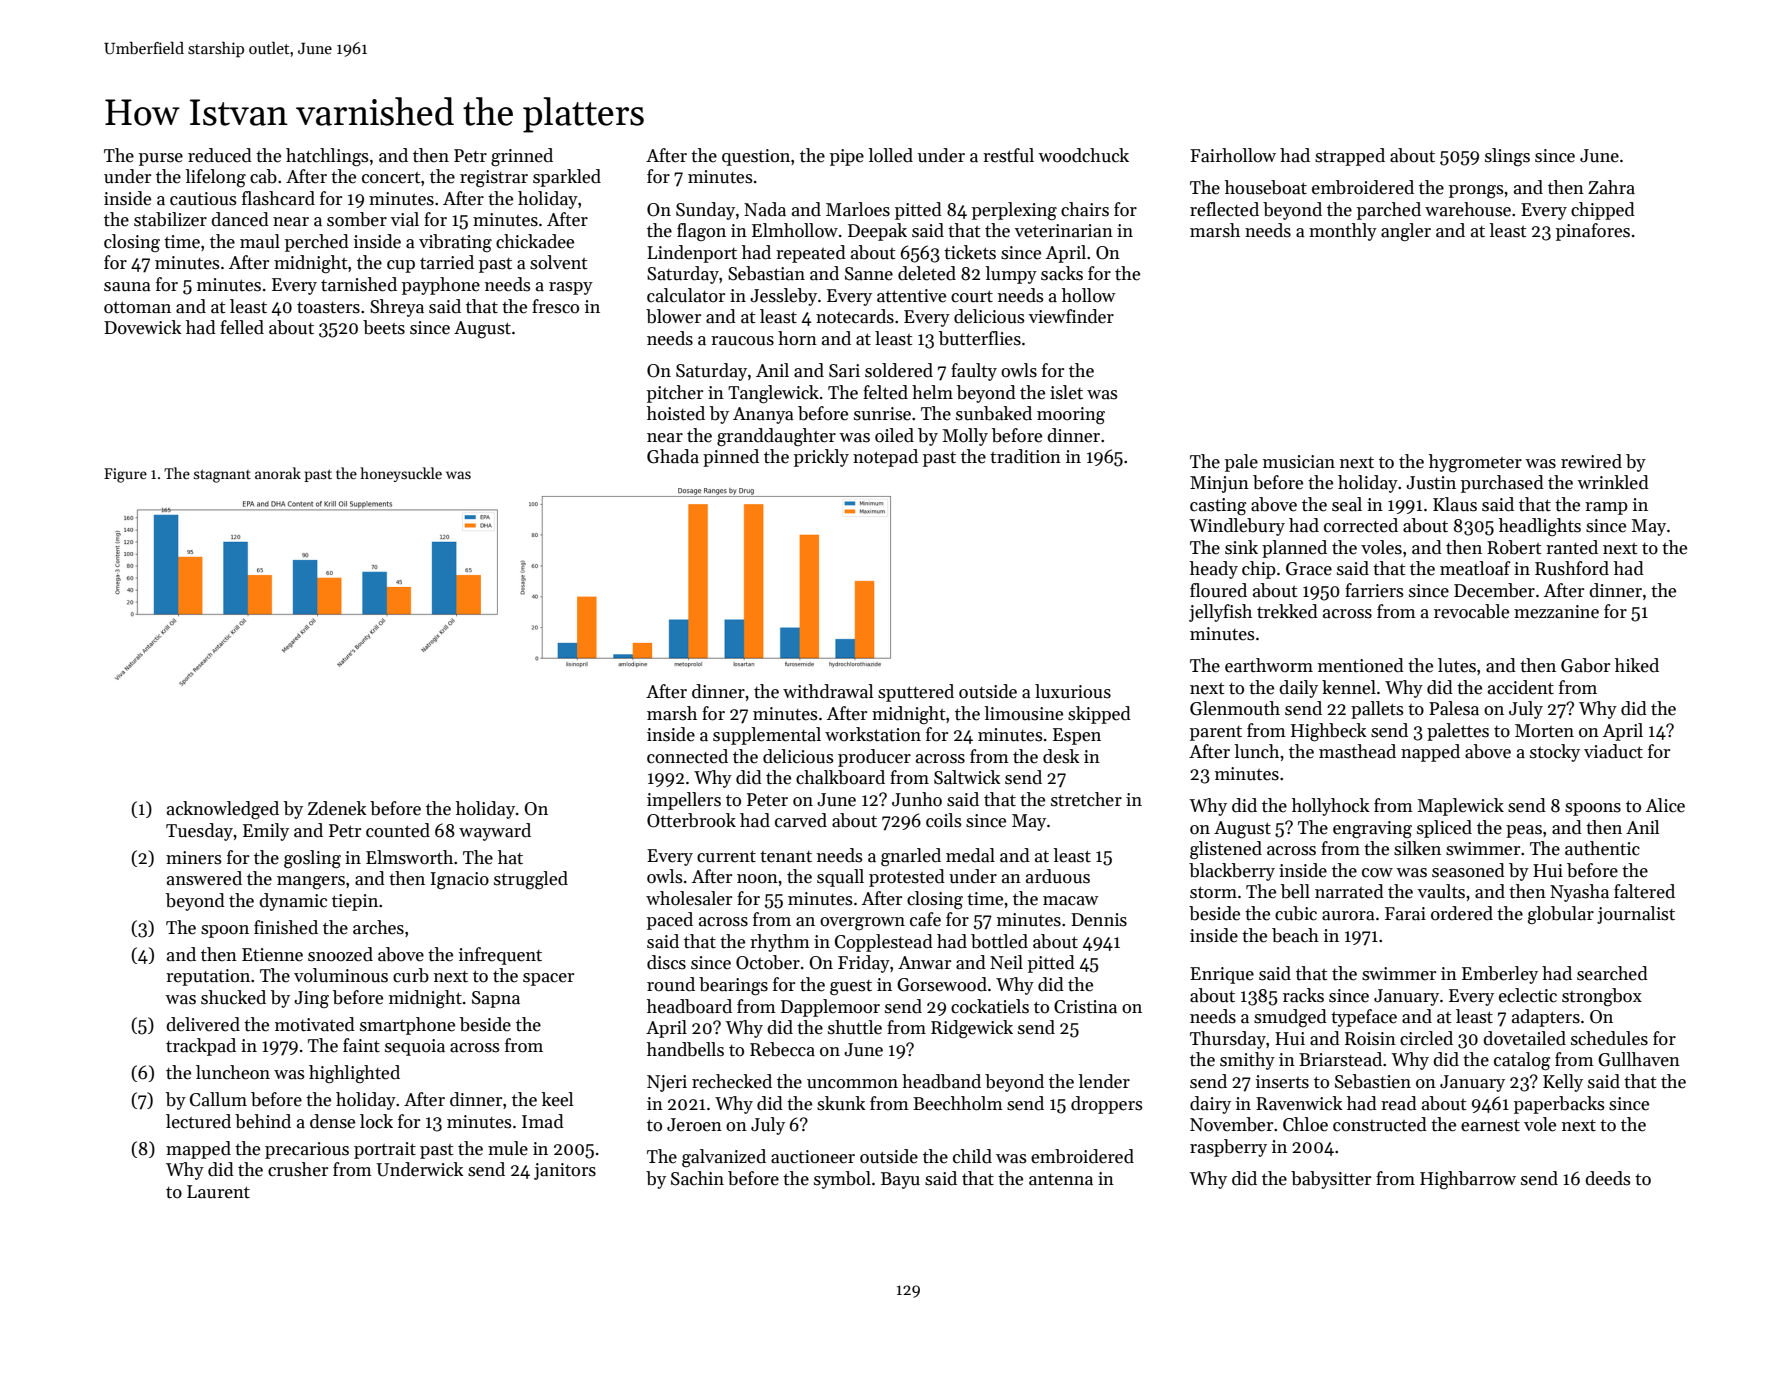 The image size is (1792, 1385). I want to click on acknowledged, so click(223, 810).
